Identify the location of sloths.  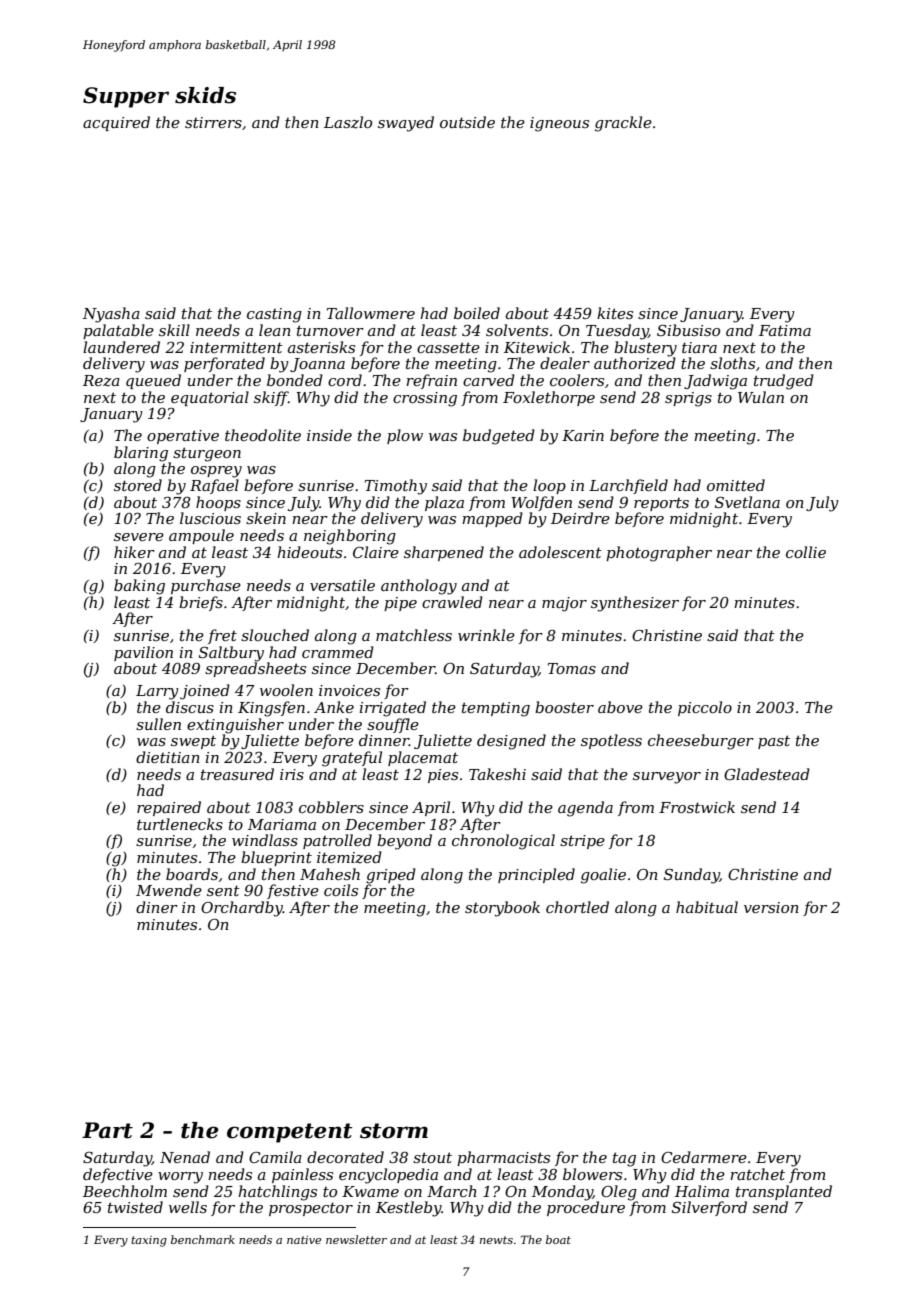
(732, 363).
